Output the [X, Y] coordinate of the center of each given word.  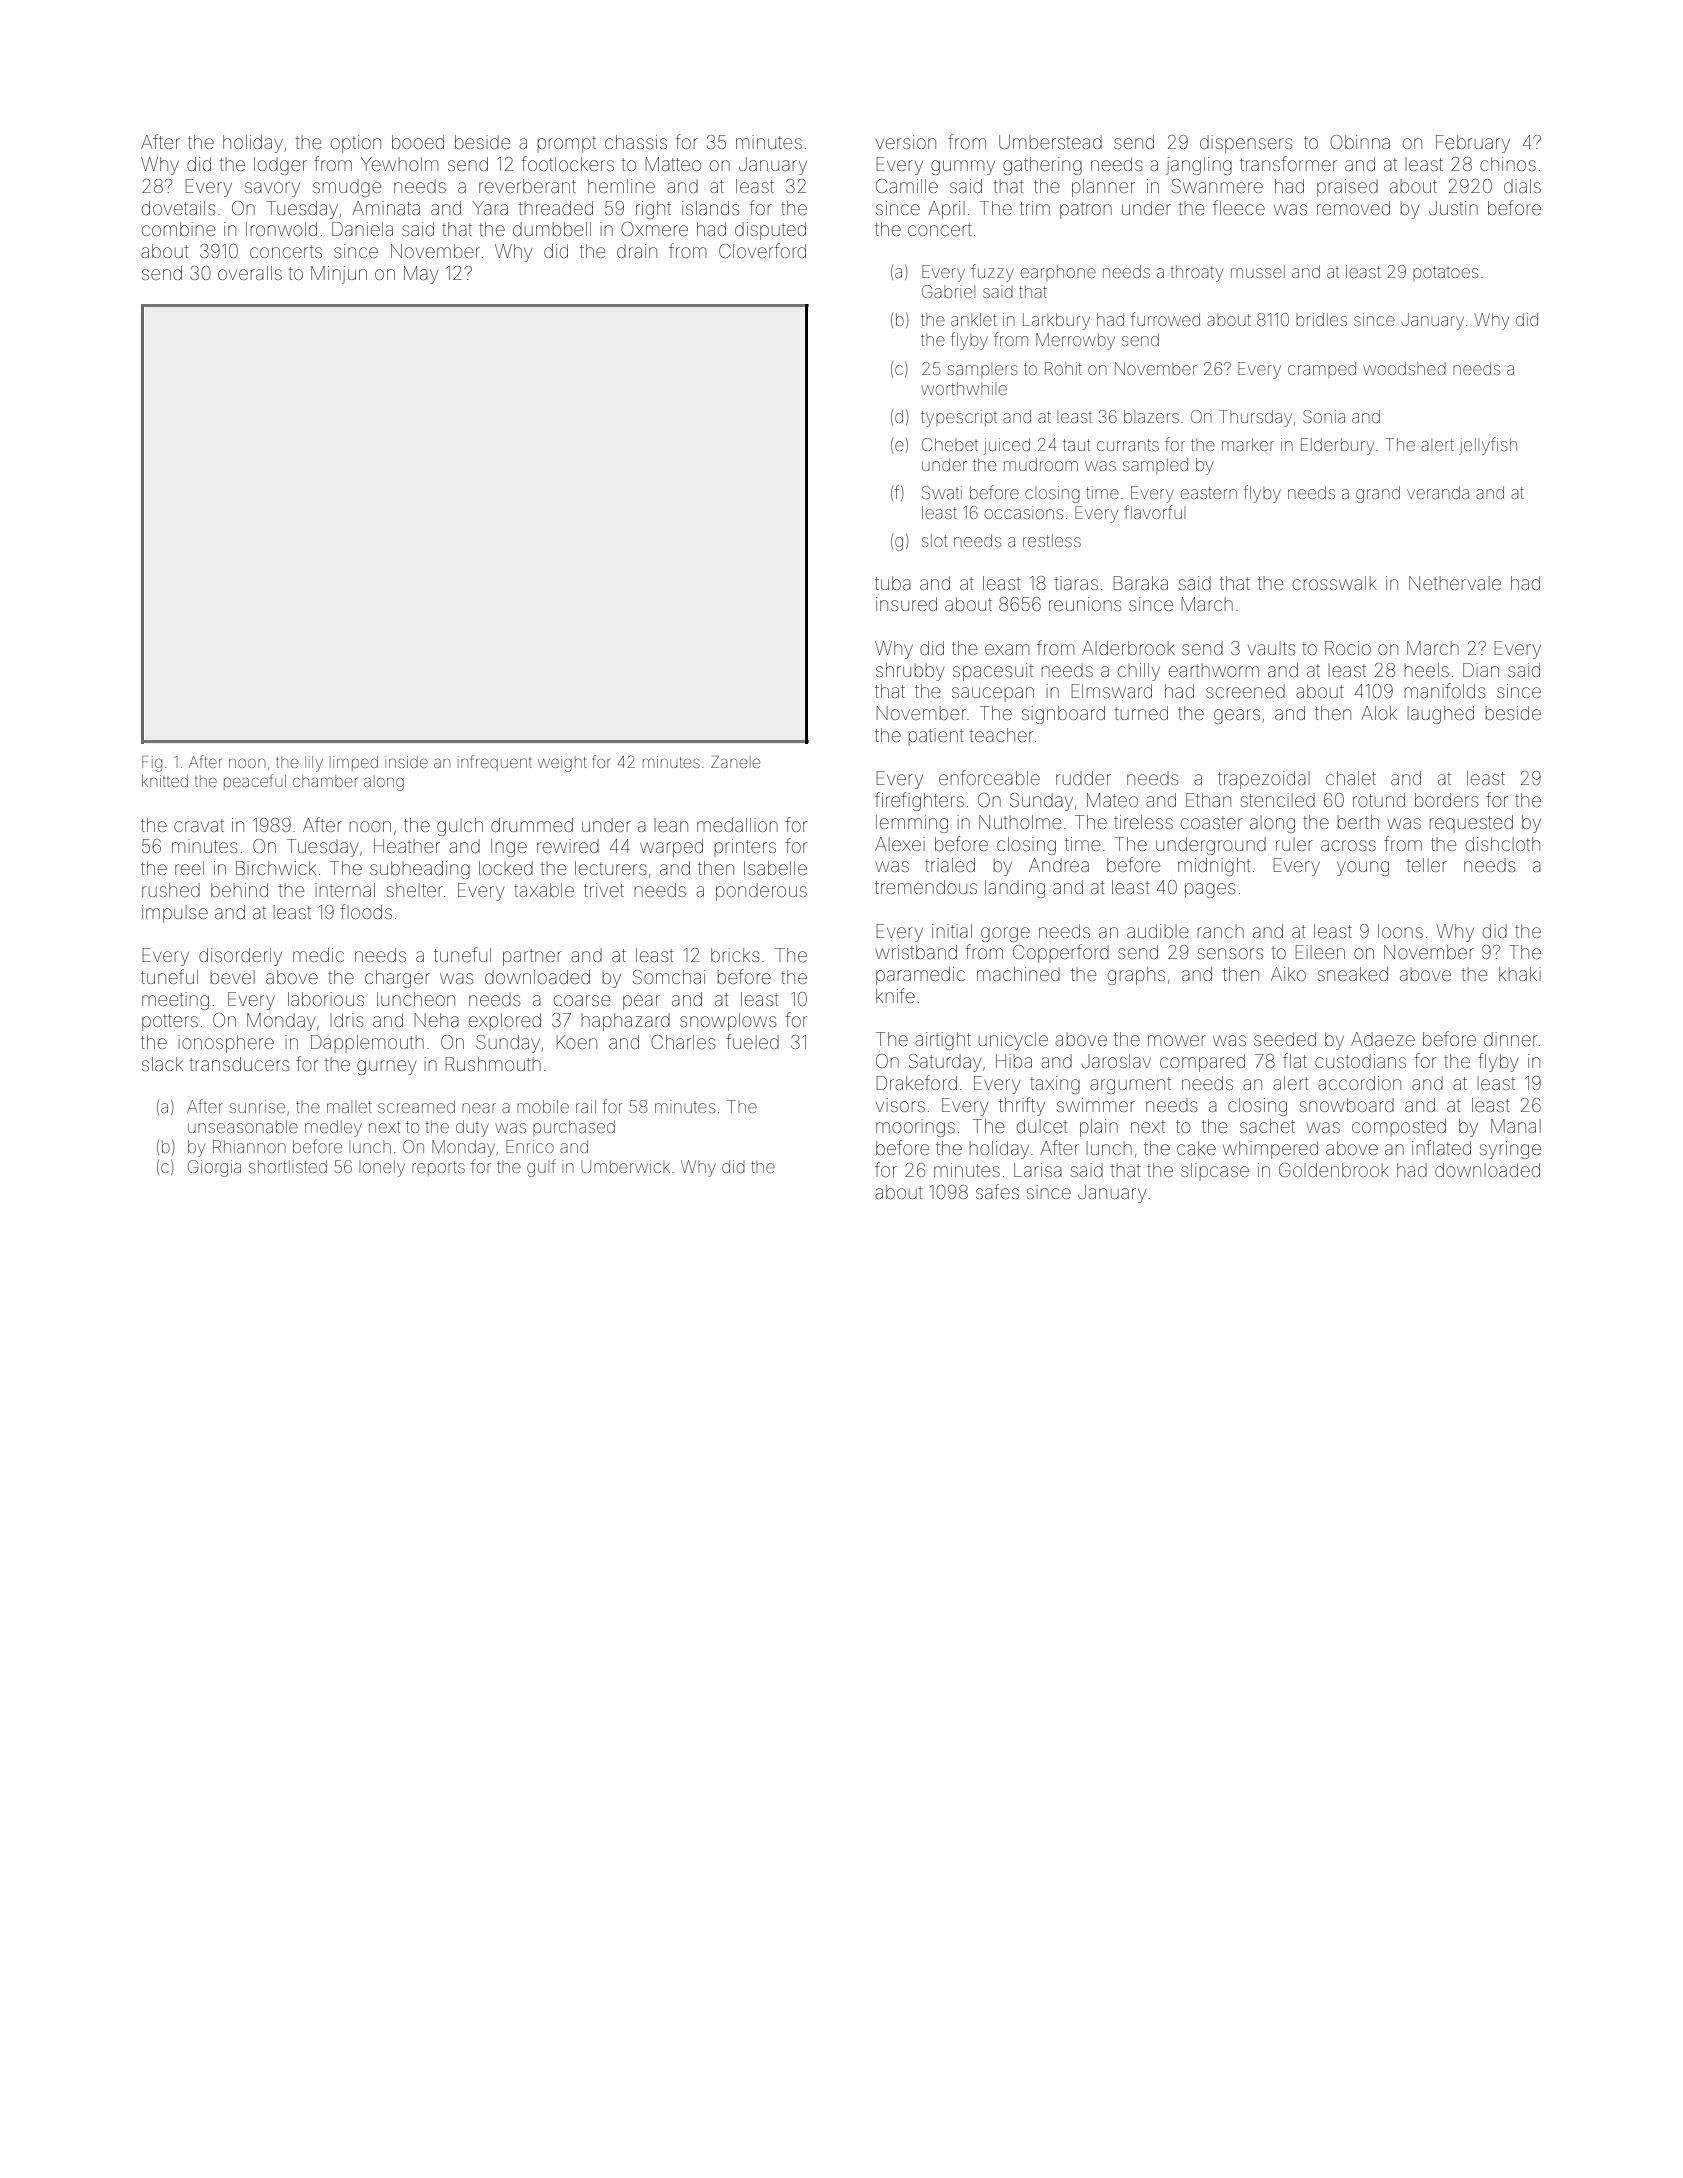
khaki [1520, 974]
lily [314, 764]
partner [532, 957]
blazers [1151, 416]
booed [418, 142]
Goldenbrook [1334, 1170]
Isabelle [775, 868]
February [1473, 144]
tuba [893, 583]
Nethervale [1455, 583]
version [906, 142]
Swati [942, 492]
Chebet [950, 444]
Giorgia [214, 1168]
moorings [915, 1128]
